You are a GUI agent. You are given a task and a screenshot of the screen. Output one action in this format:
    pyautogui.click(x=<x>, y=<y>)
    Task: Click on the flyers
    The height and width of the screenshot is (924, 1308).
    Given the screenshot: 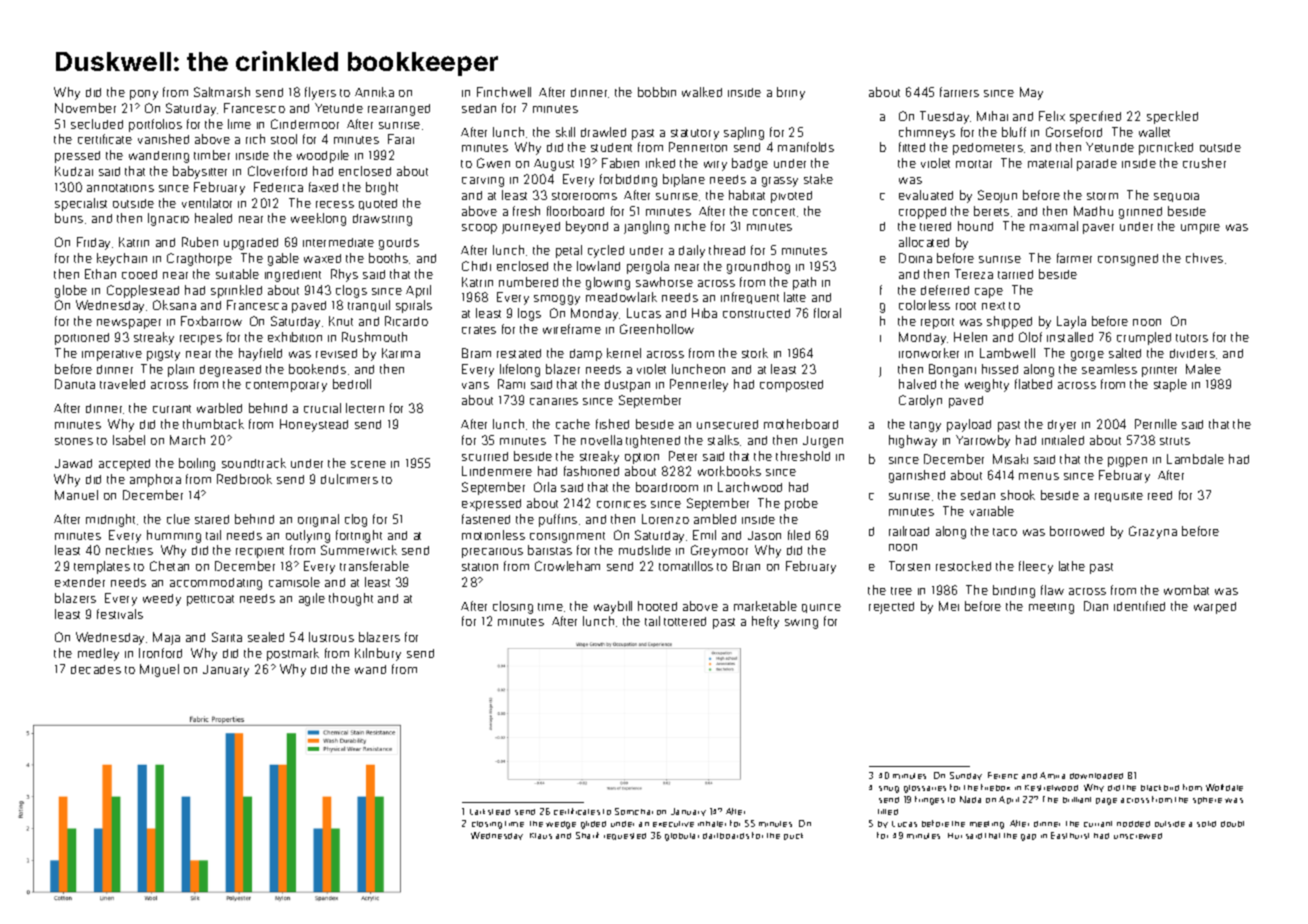 What is the action you would take?
    pyautogui.click(x=320, y=93)
